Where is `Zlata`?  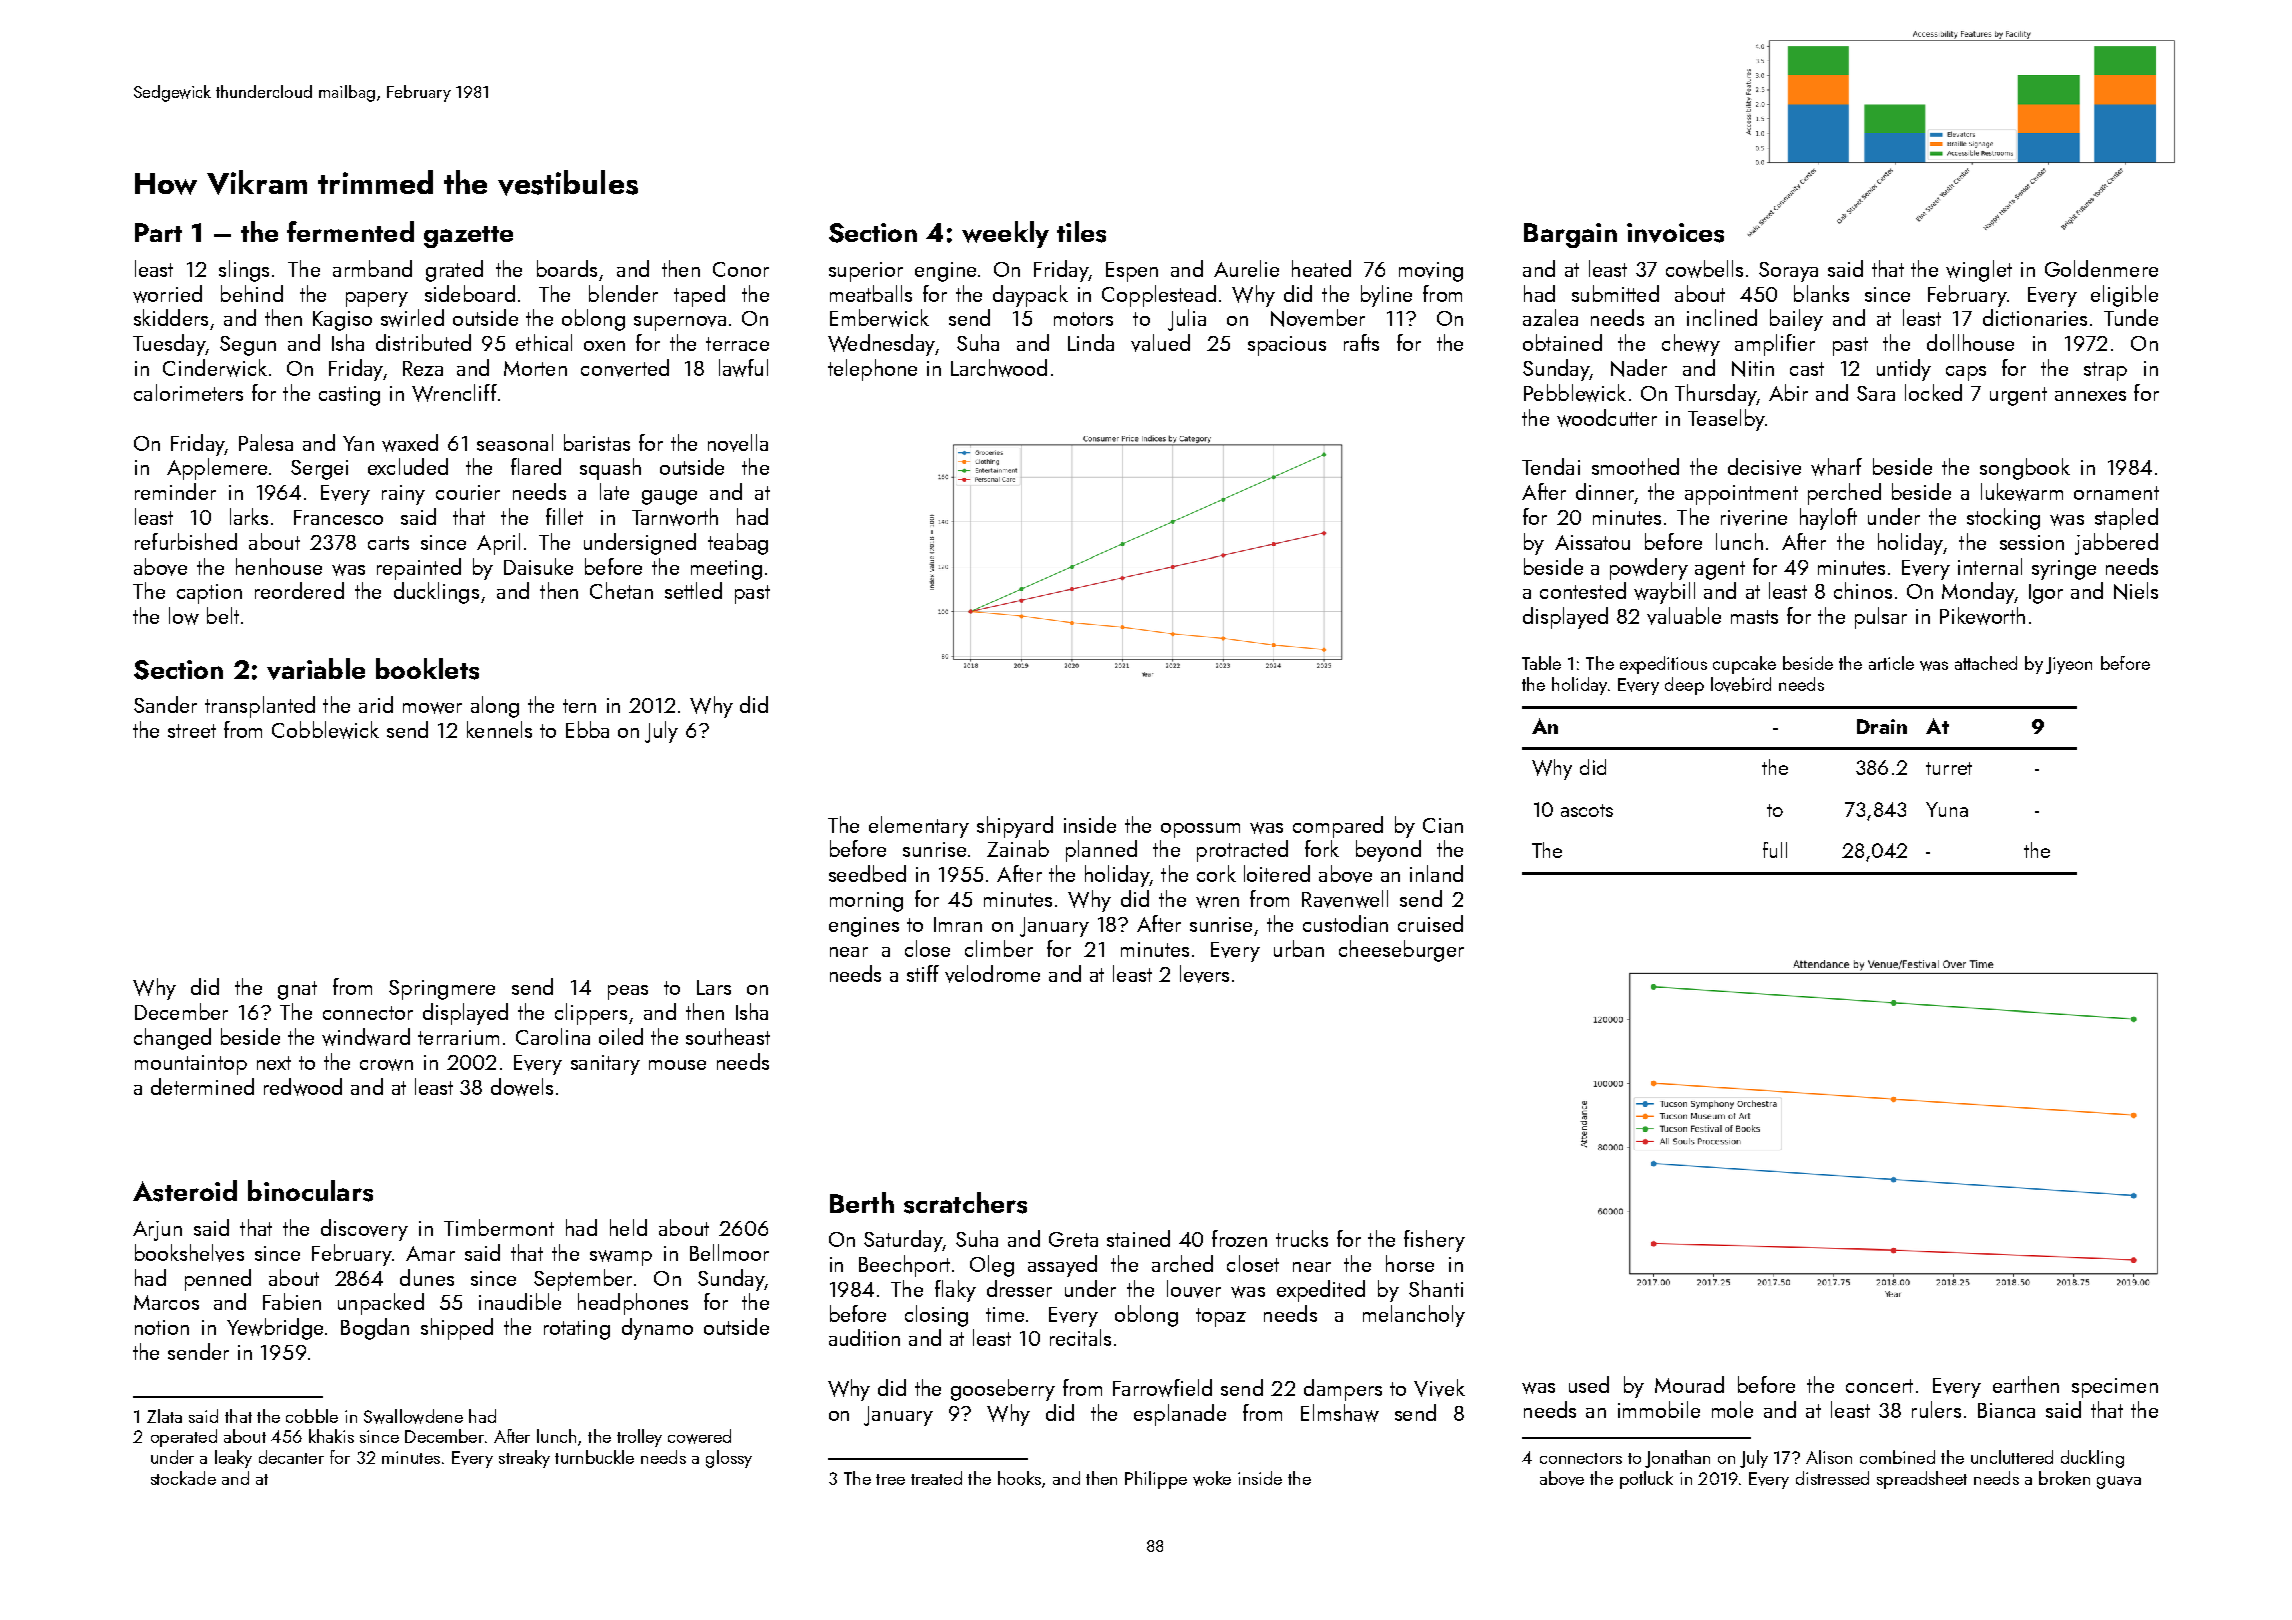
Zlata is located at coordinates (164, 1416).
